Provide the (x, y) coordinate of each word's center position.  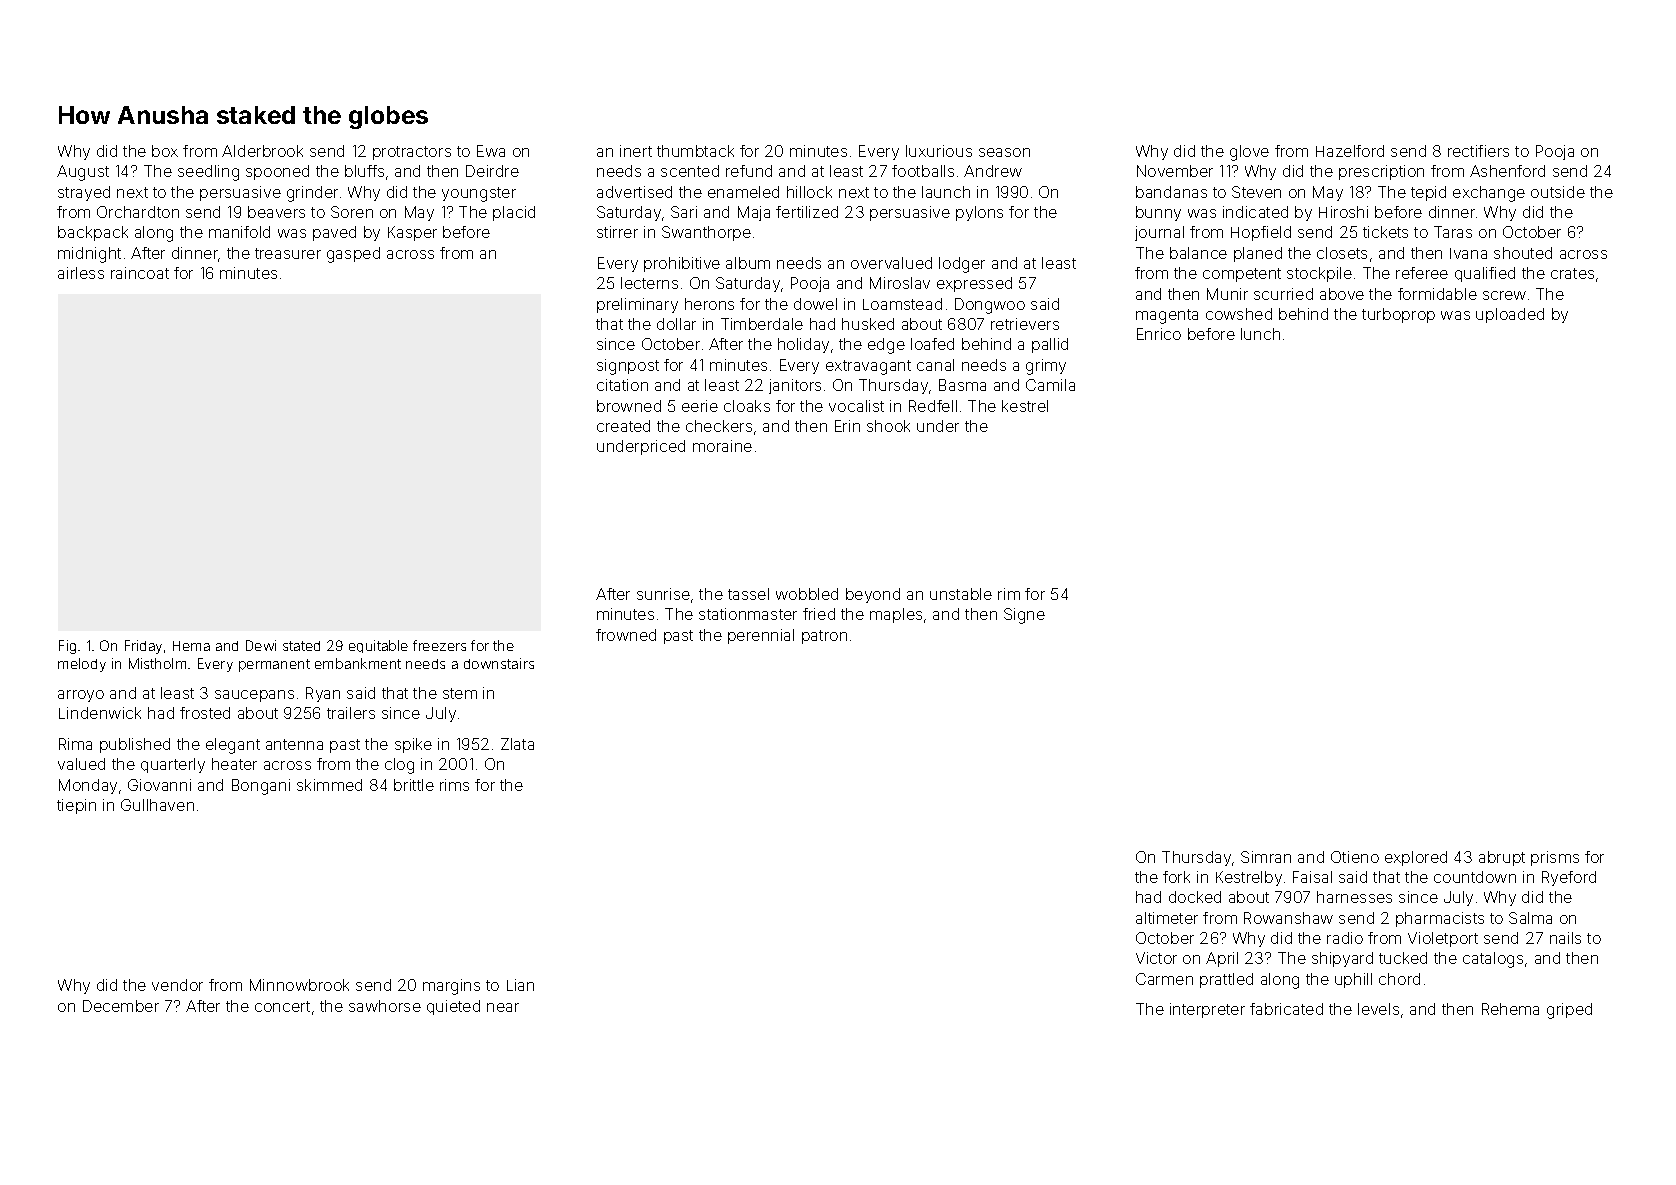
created (623, 426)
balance (1198, 253)
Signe (1024, 616)
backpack (93, 233)
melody (82, 665)
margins (451, 987)
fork (1176, 877)
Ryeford (1569, 878)
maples (896, 615)
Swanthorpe (706, 233)
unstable (961, 594)
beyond (873, 595)
